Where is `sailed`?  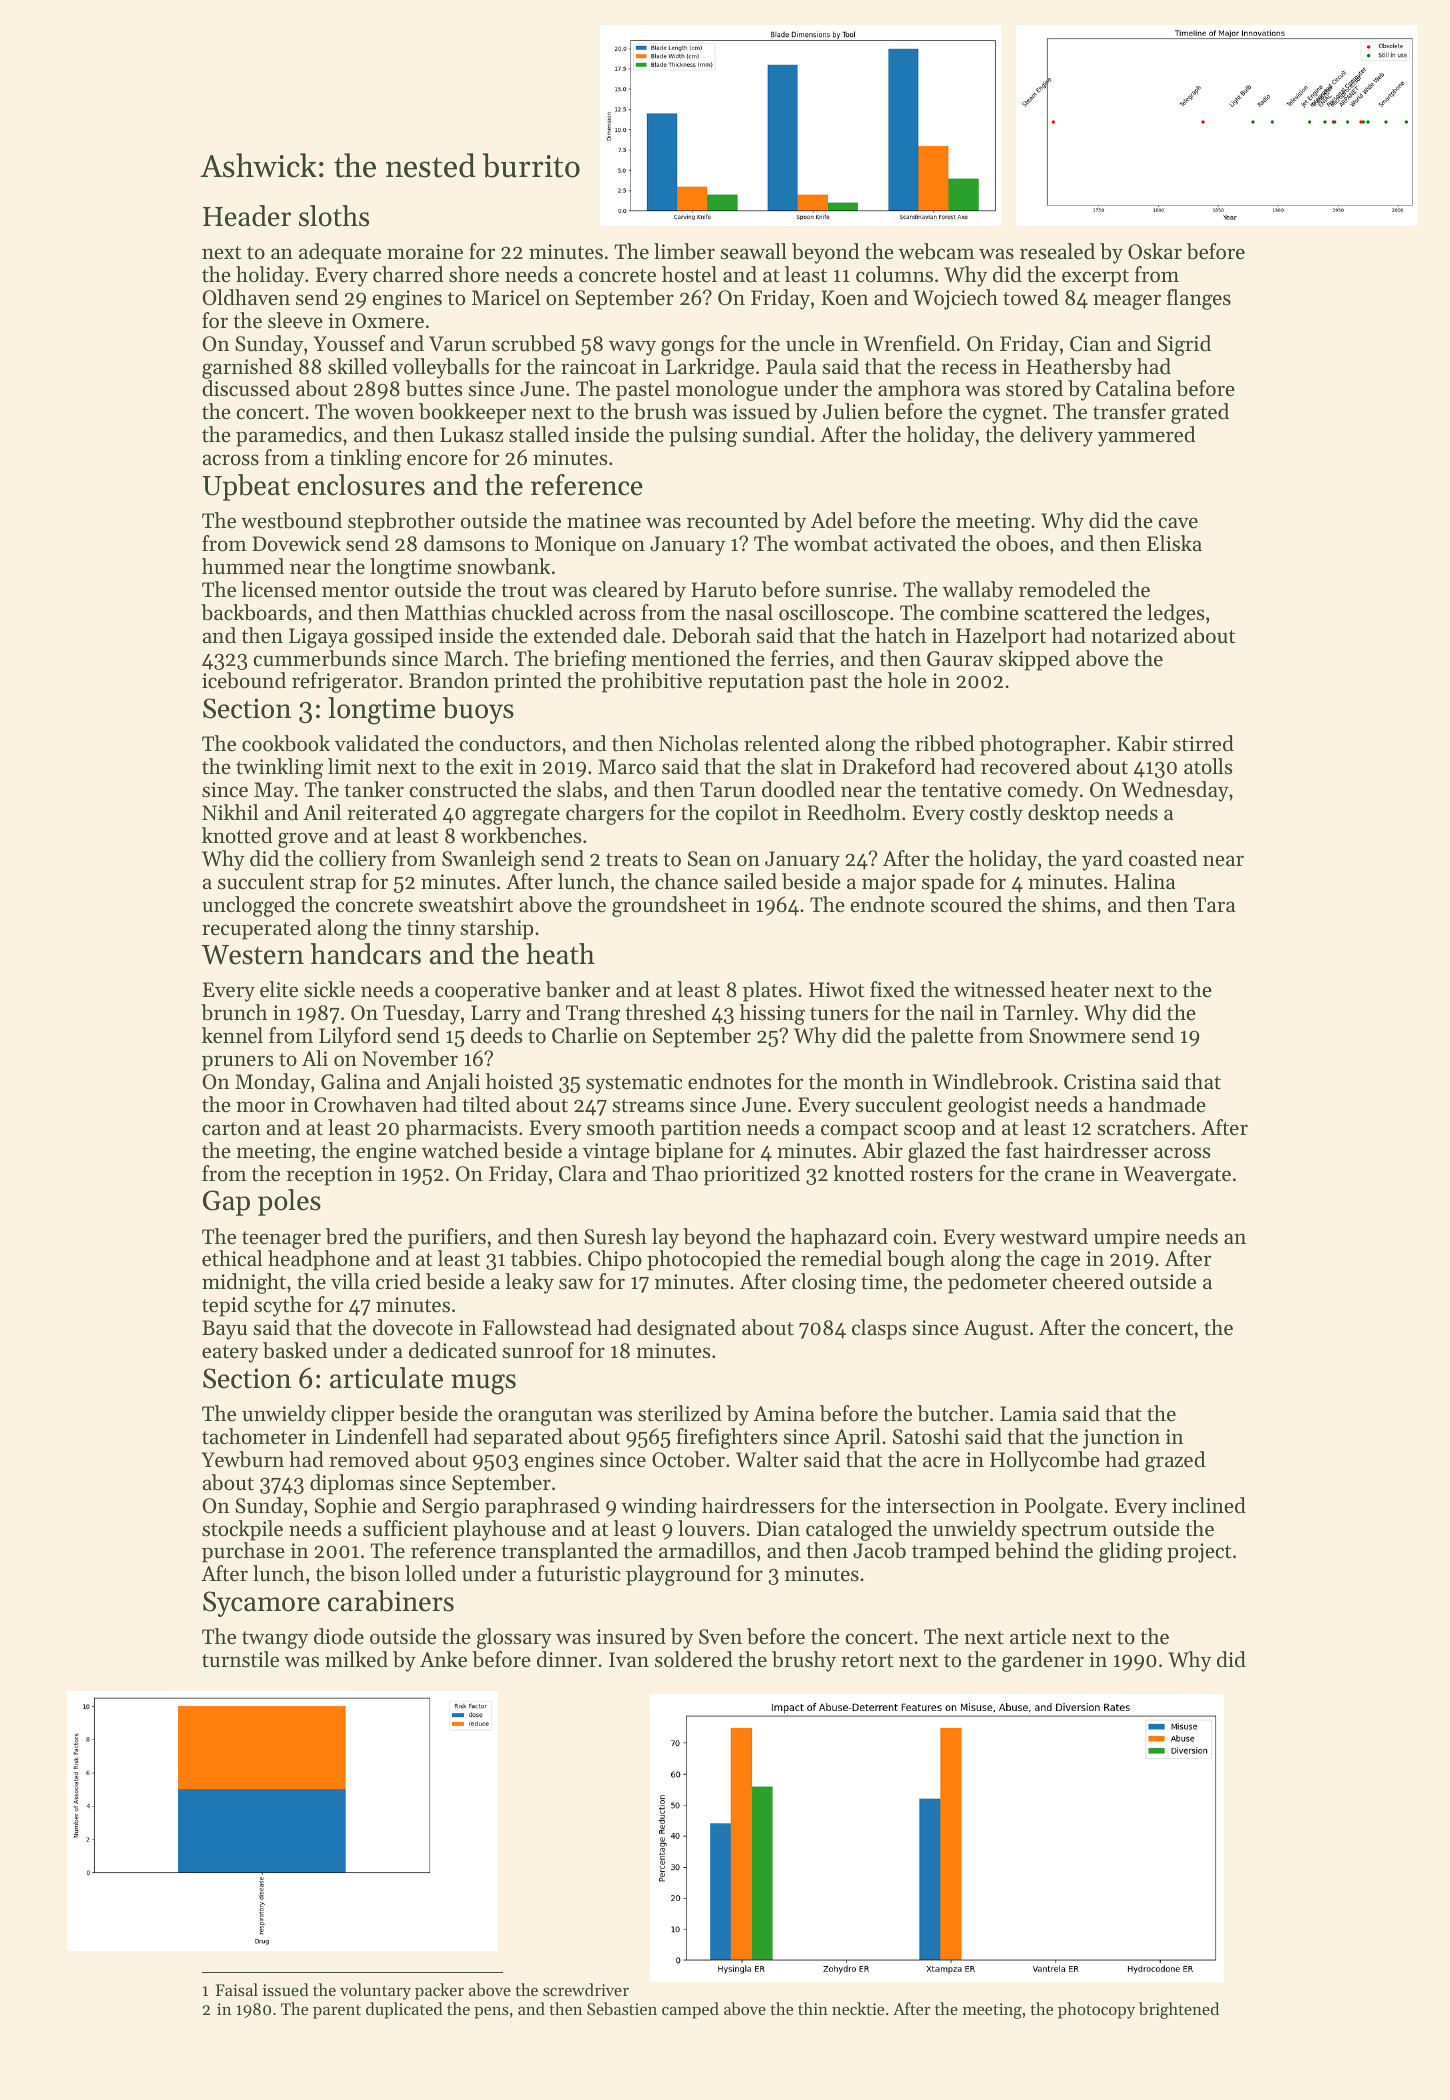 sailed is located at coordinates (750, 881).
